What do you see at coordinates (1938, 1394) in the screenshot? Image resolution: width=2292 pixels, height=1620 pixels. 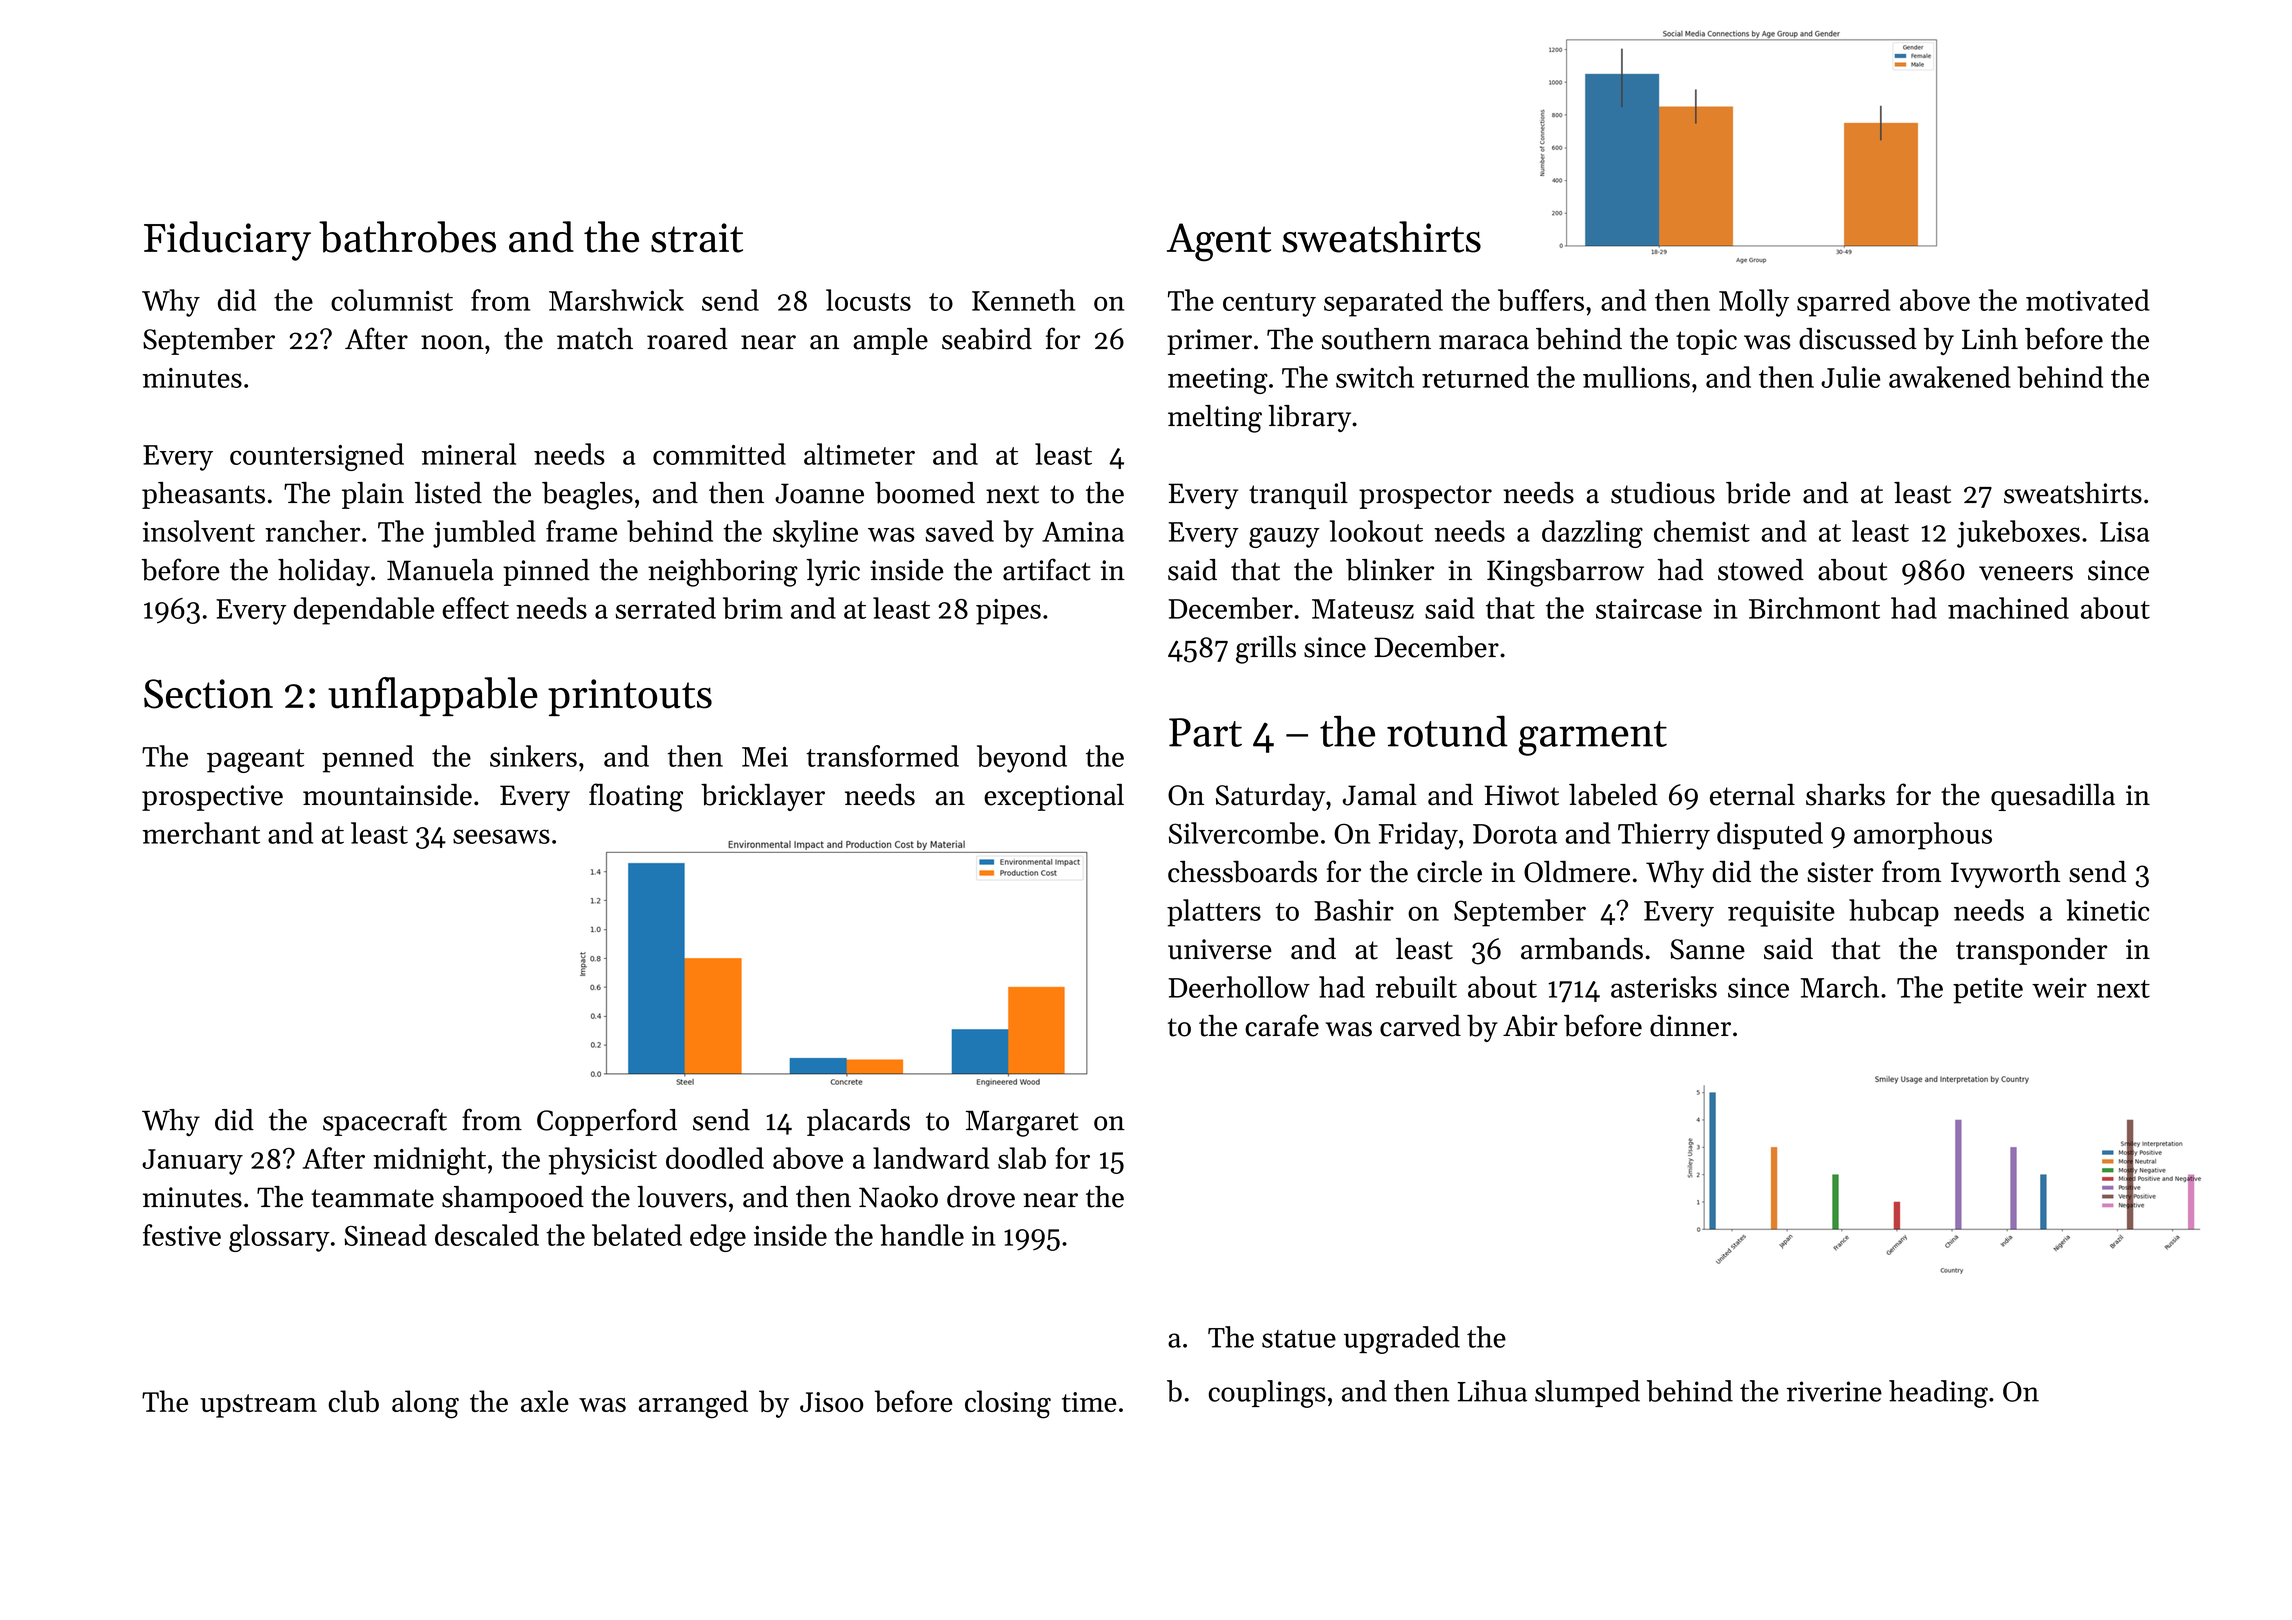 I see `heading` at bounding box center [1938, 1394].
